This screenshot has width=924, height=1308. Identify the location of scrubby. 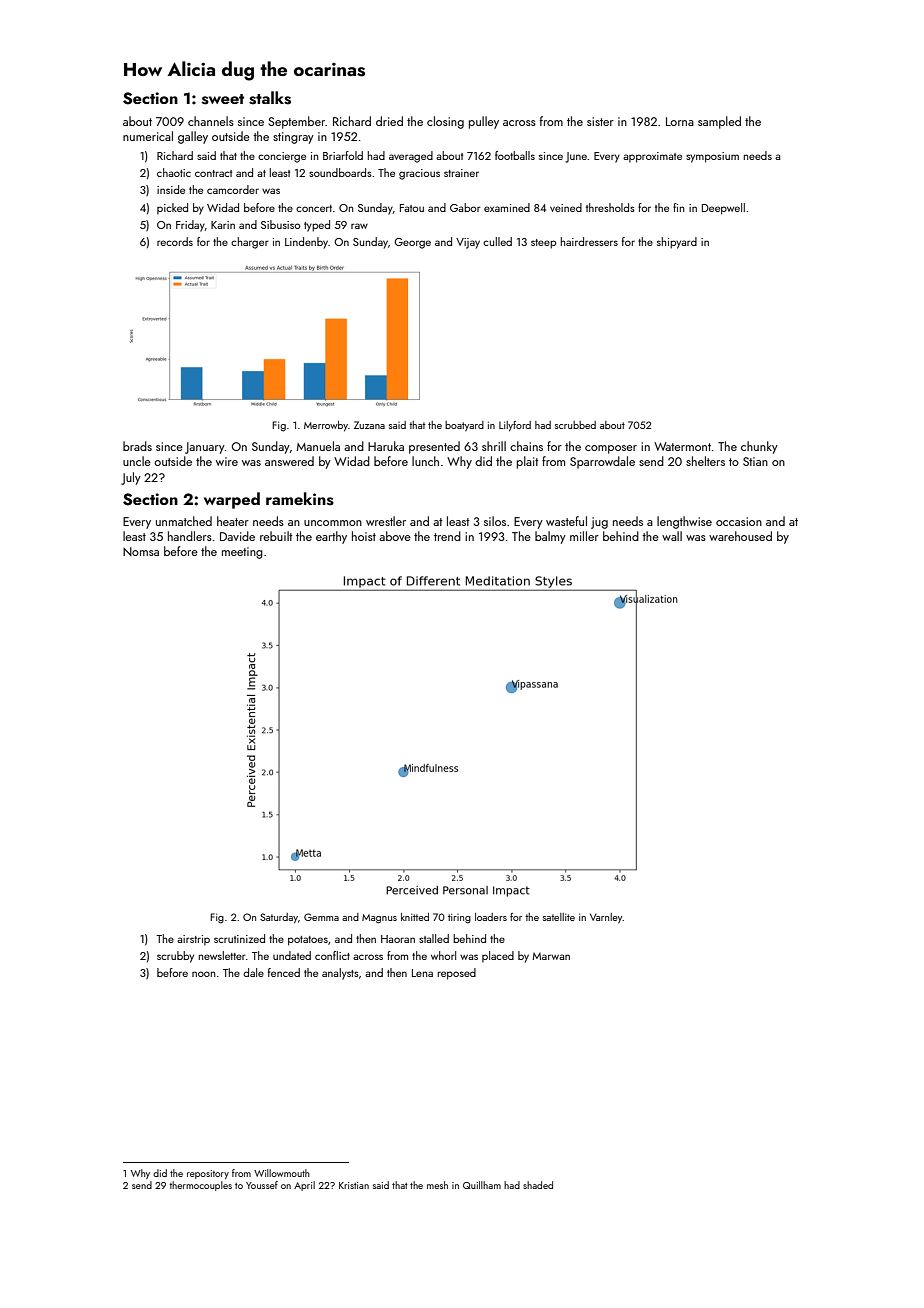
(175, 957).
